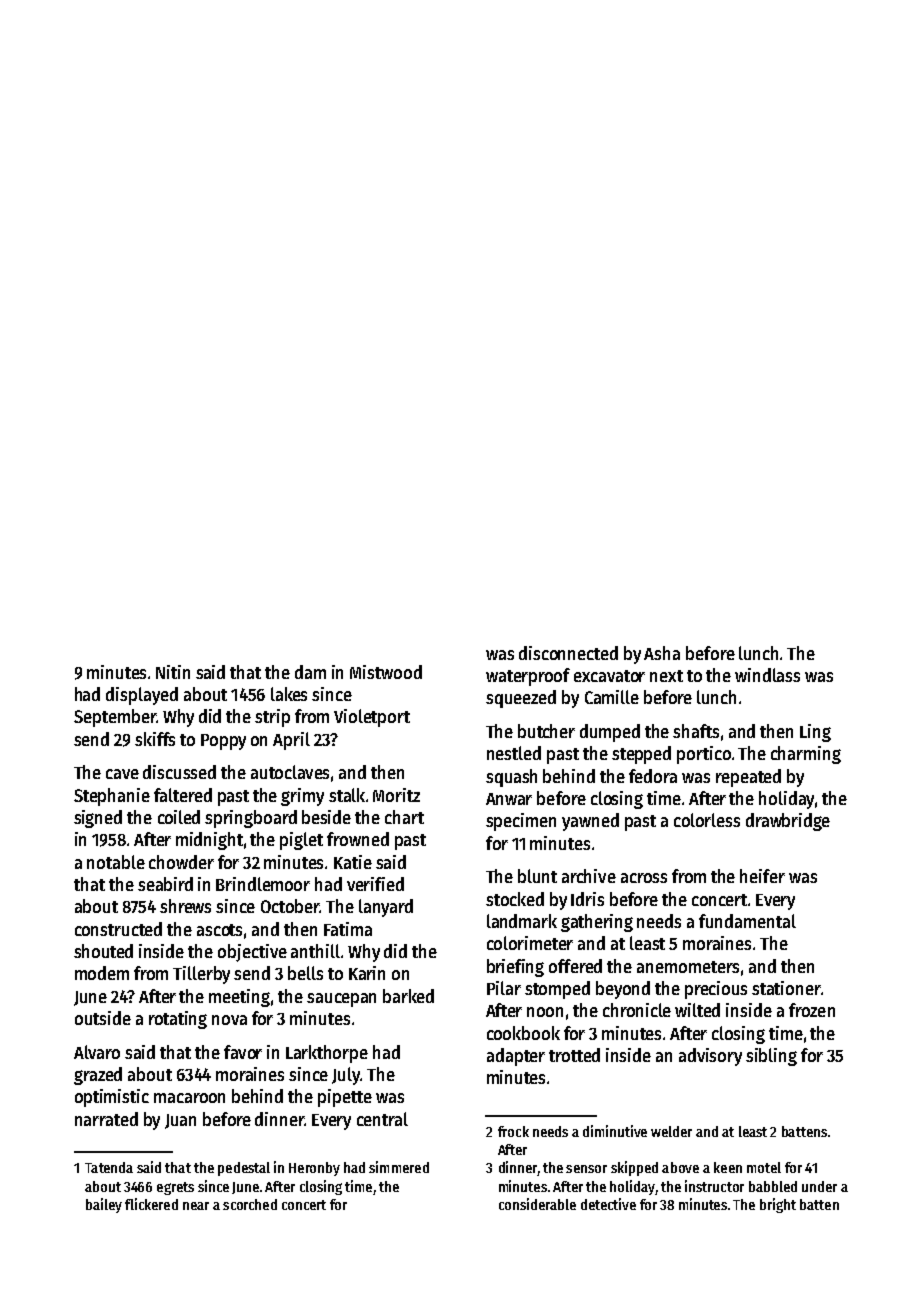 This screenshot has height=1311, width=924. What do you see at coordinates (767, 675) in the screenshot?
I see `windlass` at bounding box center [767, 675].
